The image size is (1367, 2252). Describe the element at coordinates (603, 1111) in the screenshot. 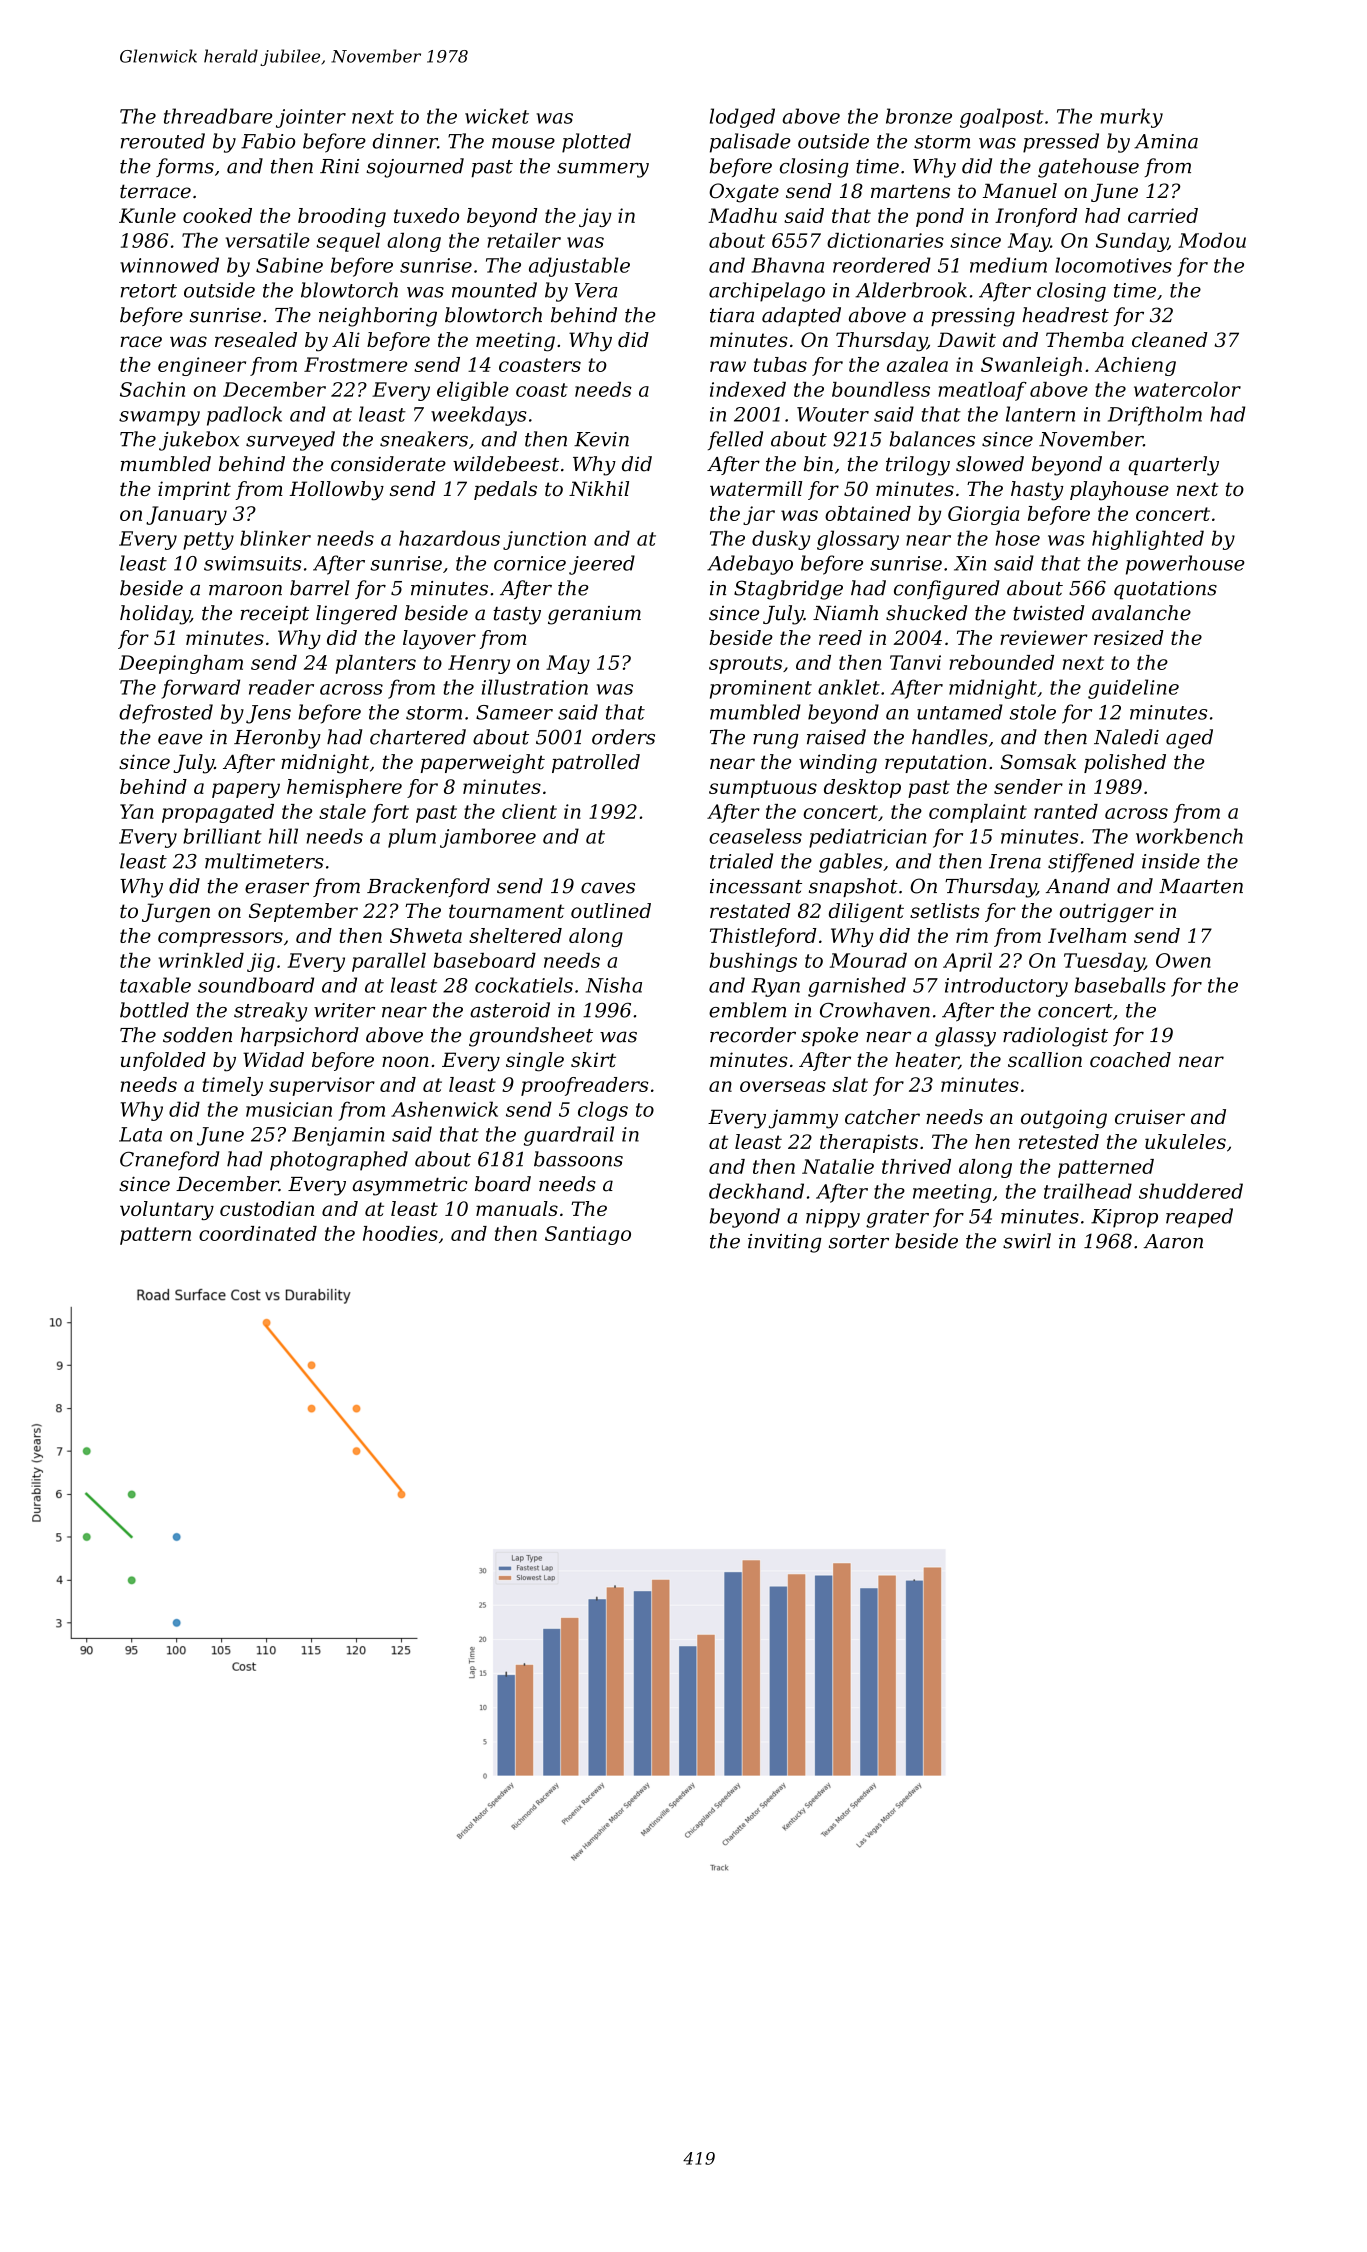

I see `clogs` at that location.
